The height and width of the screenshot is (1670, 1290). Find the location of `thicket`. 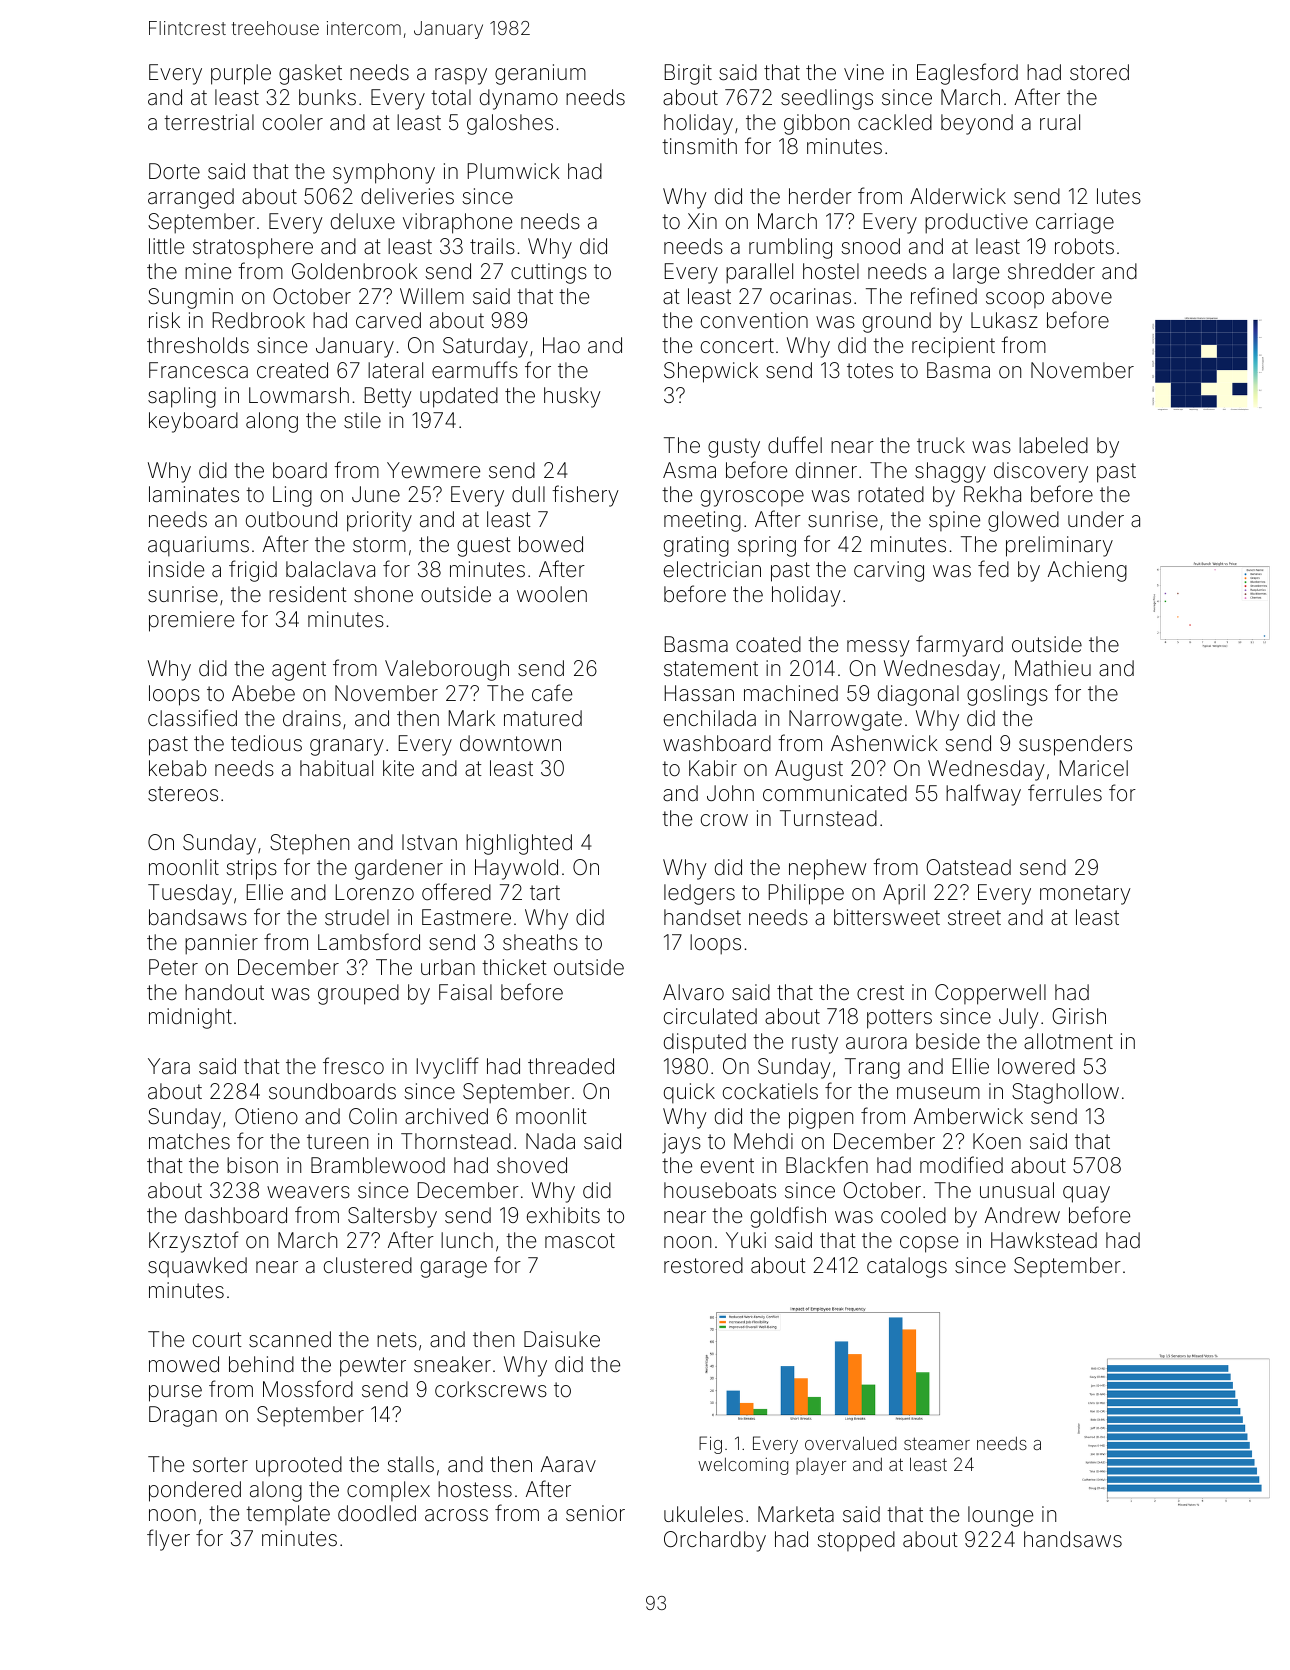

thicket is located at coordinates (514, 967).
